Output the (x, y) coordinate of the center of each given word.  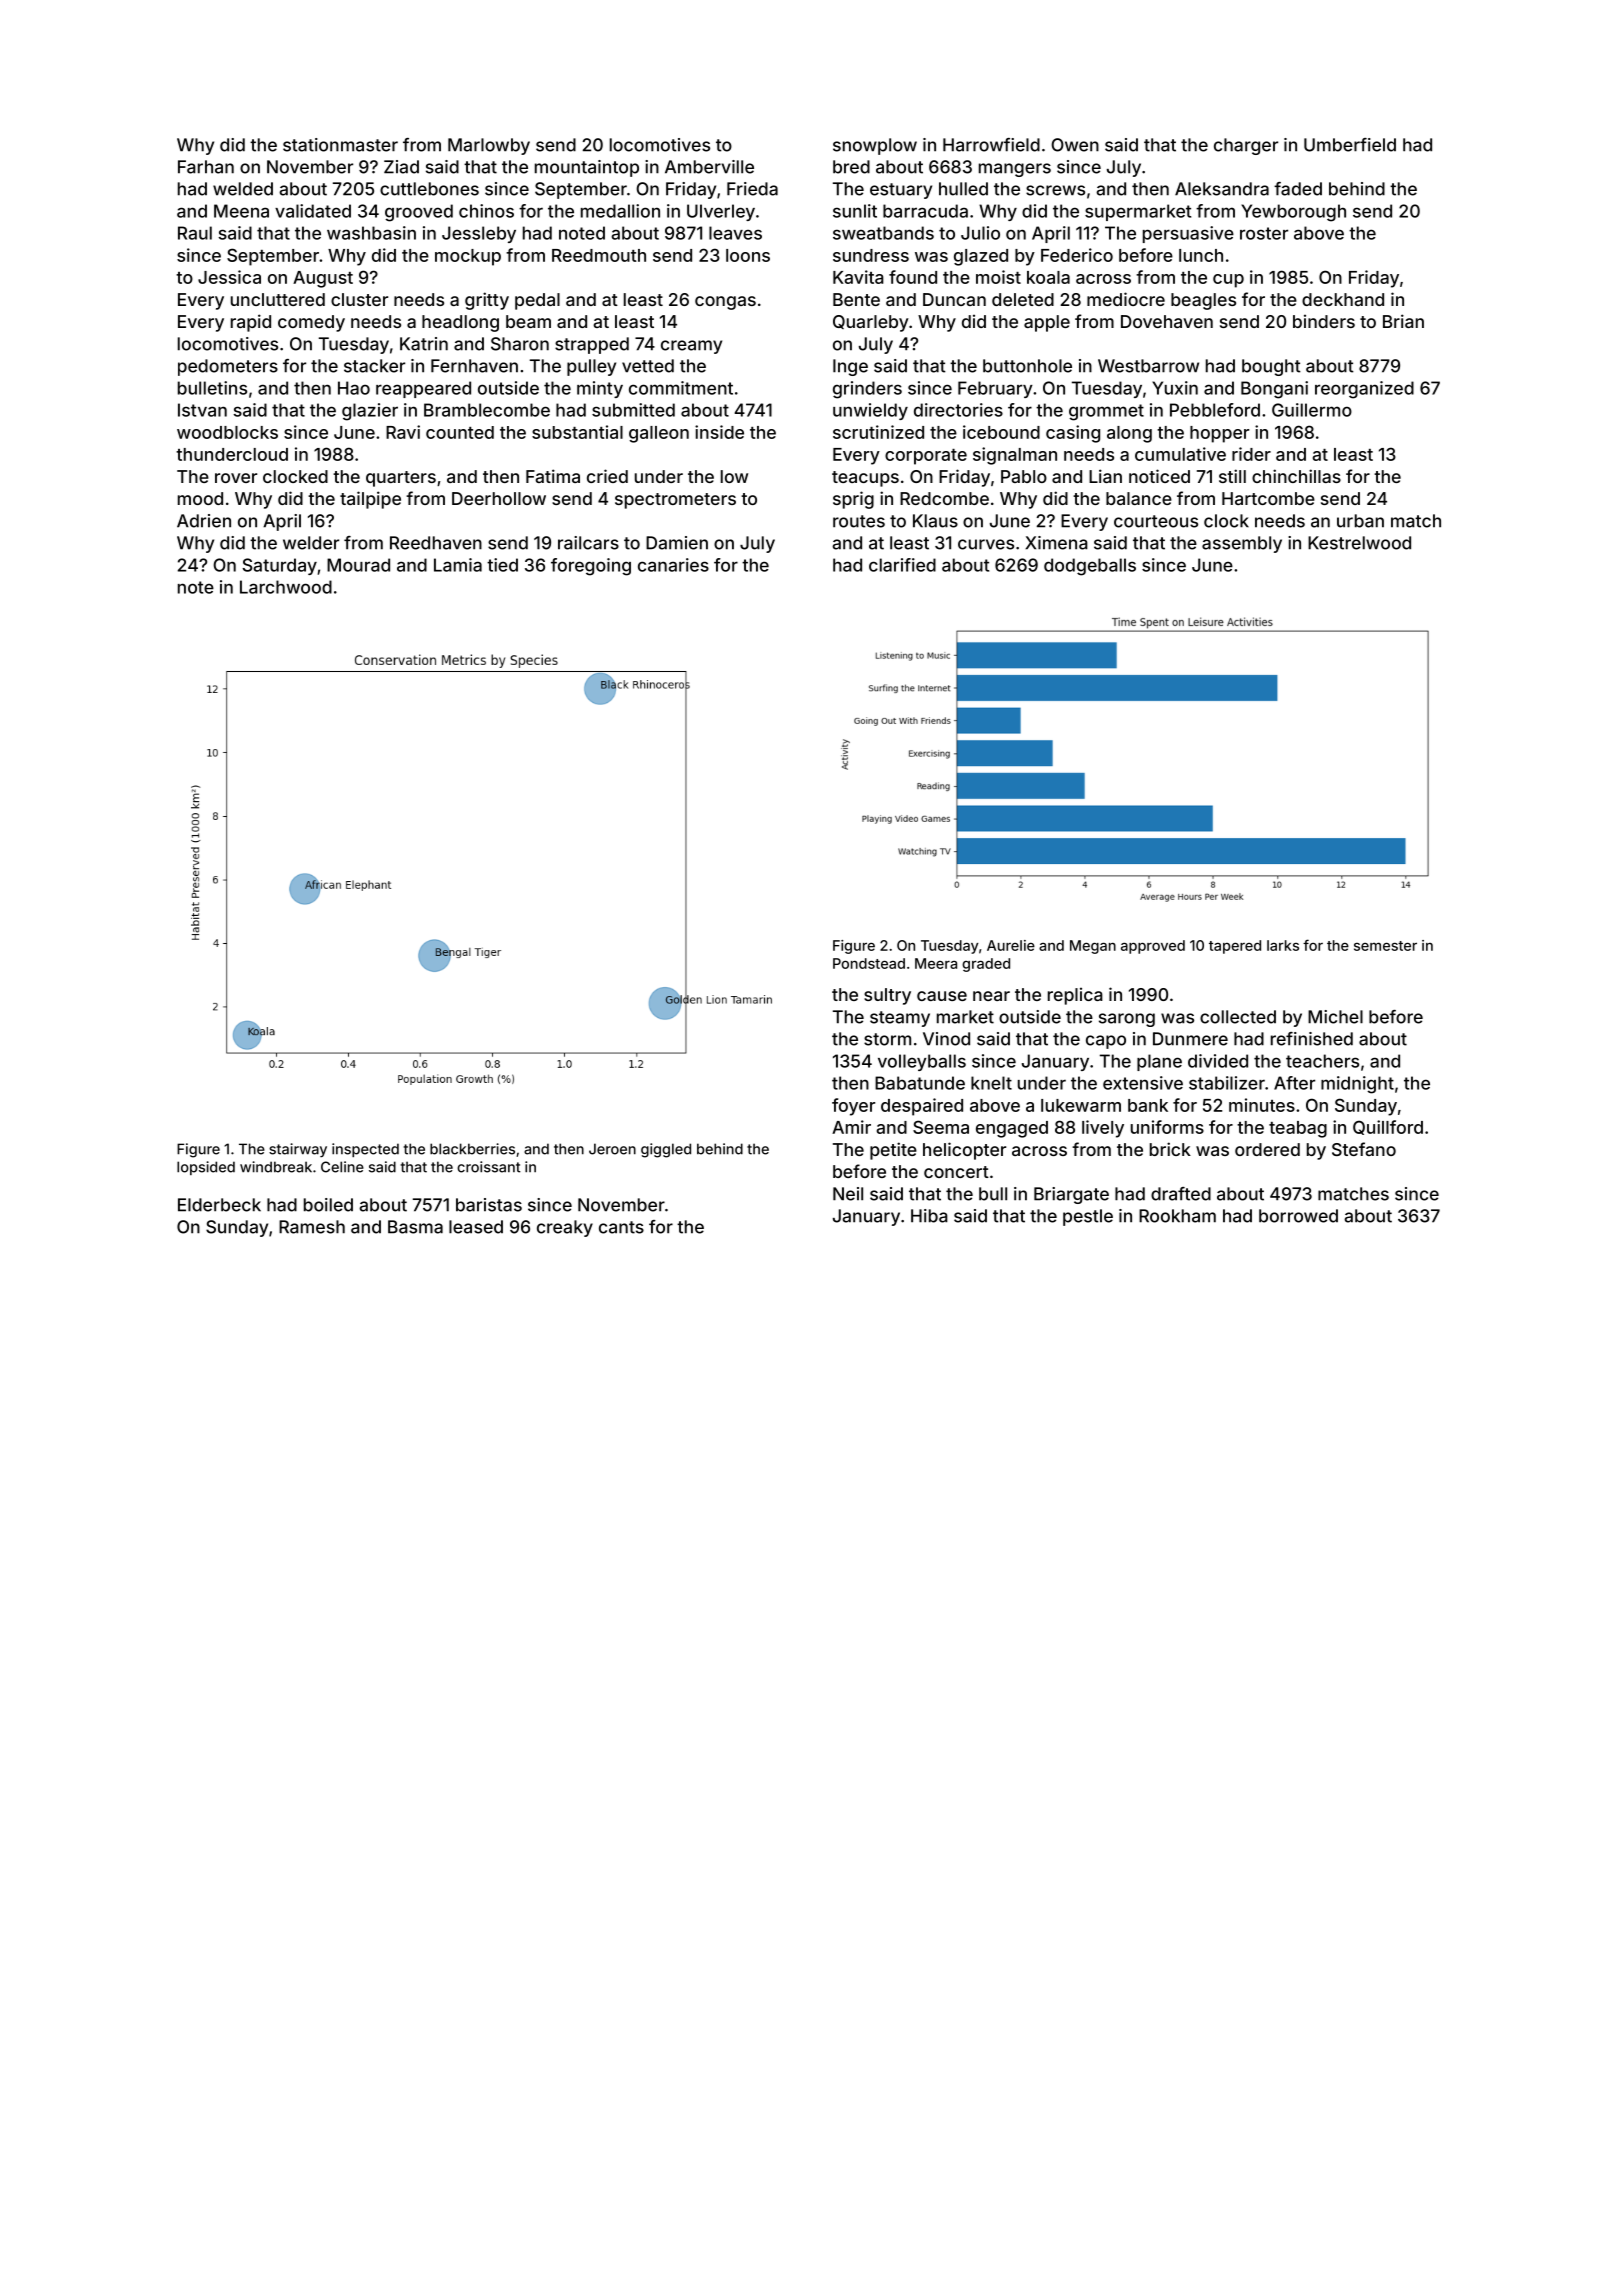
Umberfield (1350, 145)
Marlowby (489, 146)
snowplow (875, 146)
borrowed (1298, 1216)
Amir (851, 1127)
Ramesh (312, 1227)
